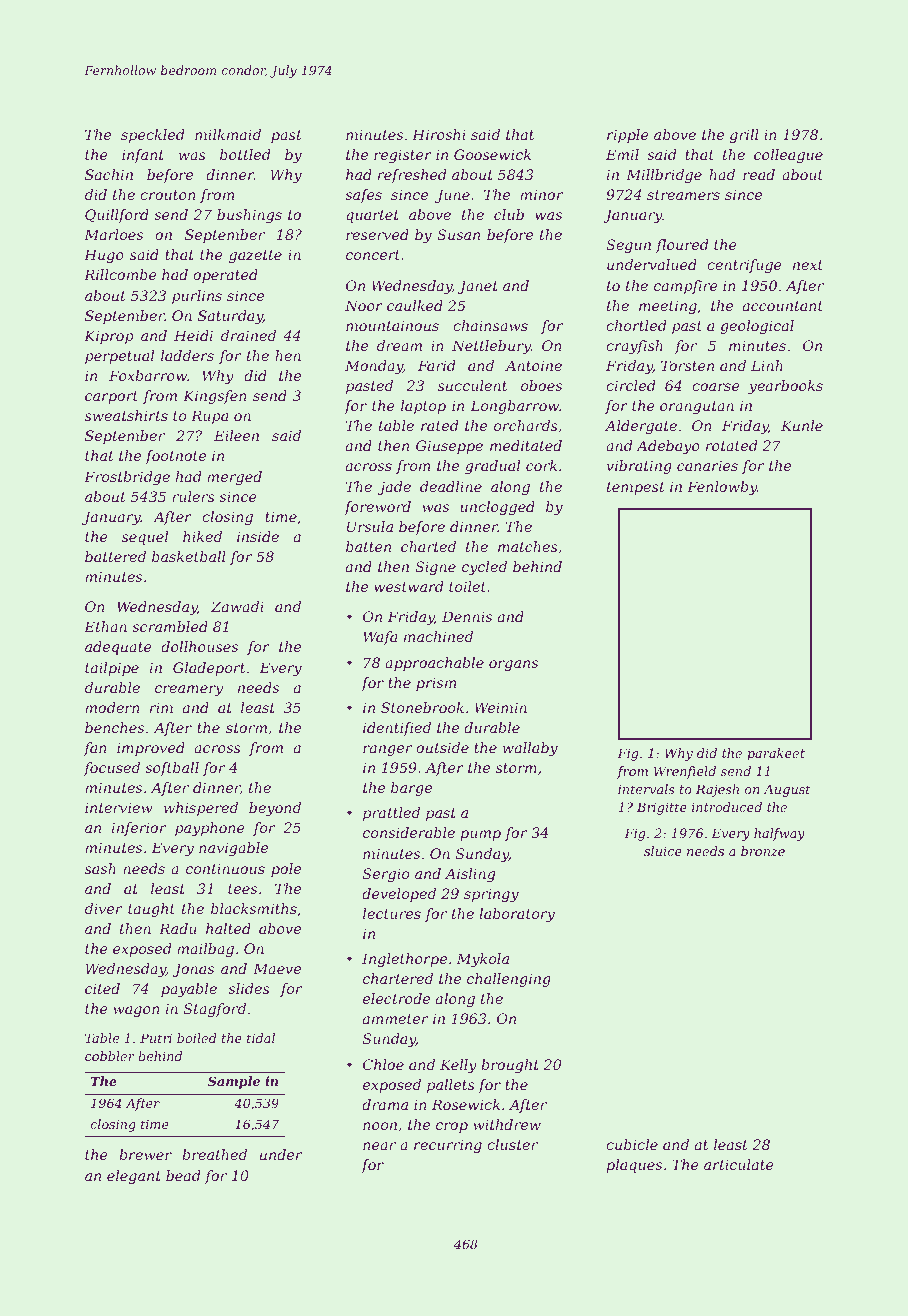 The width and height of the screenshot is (908, 1316). Describe the element at coordinates (744, 136) in the screenshot. I see `grill` at that location.
